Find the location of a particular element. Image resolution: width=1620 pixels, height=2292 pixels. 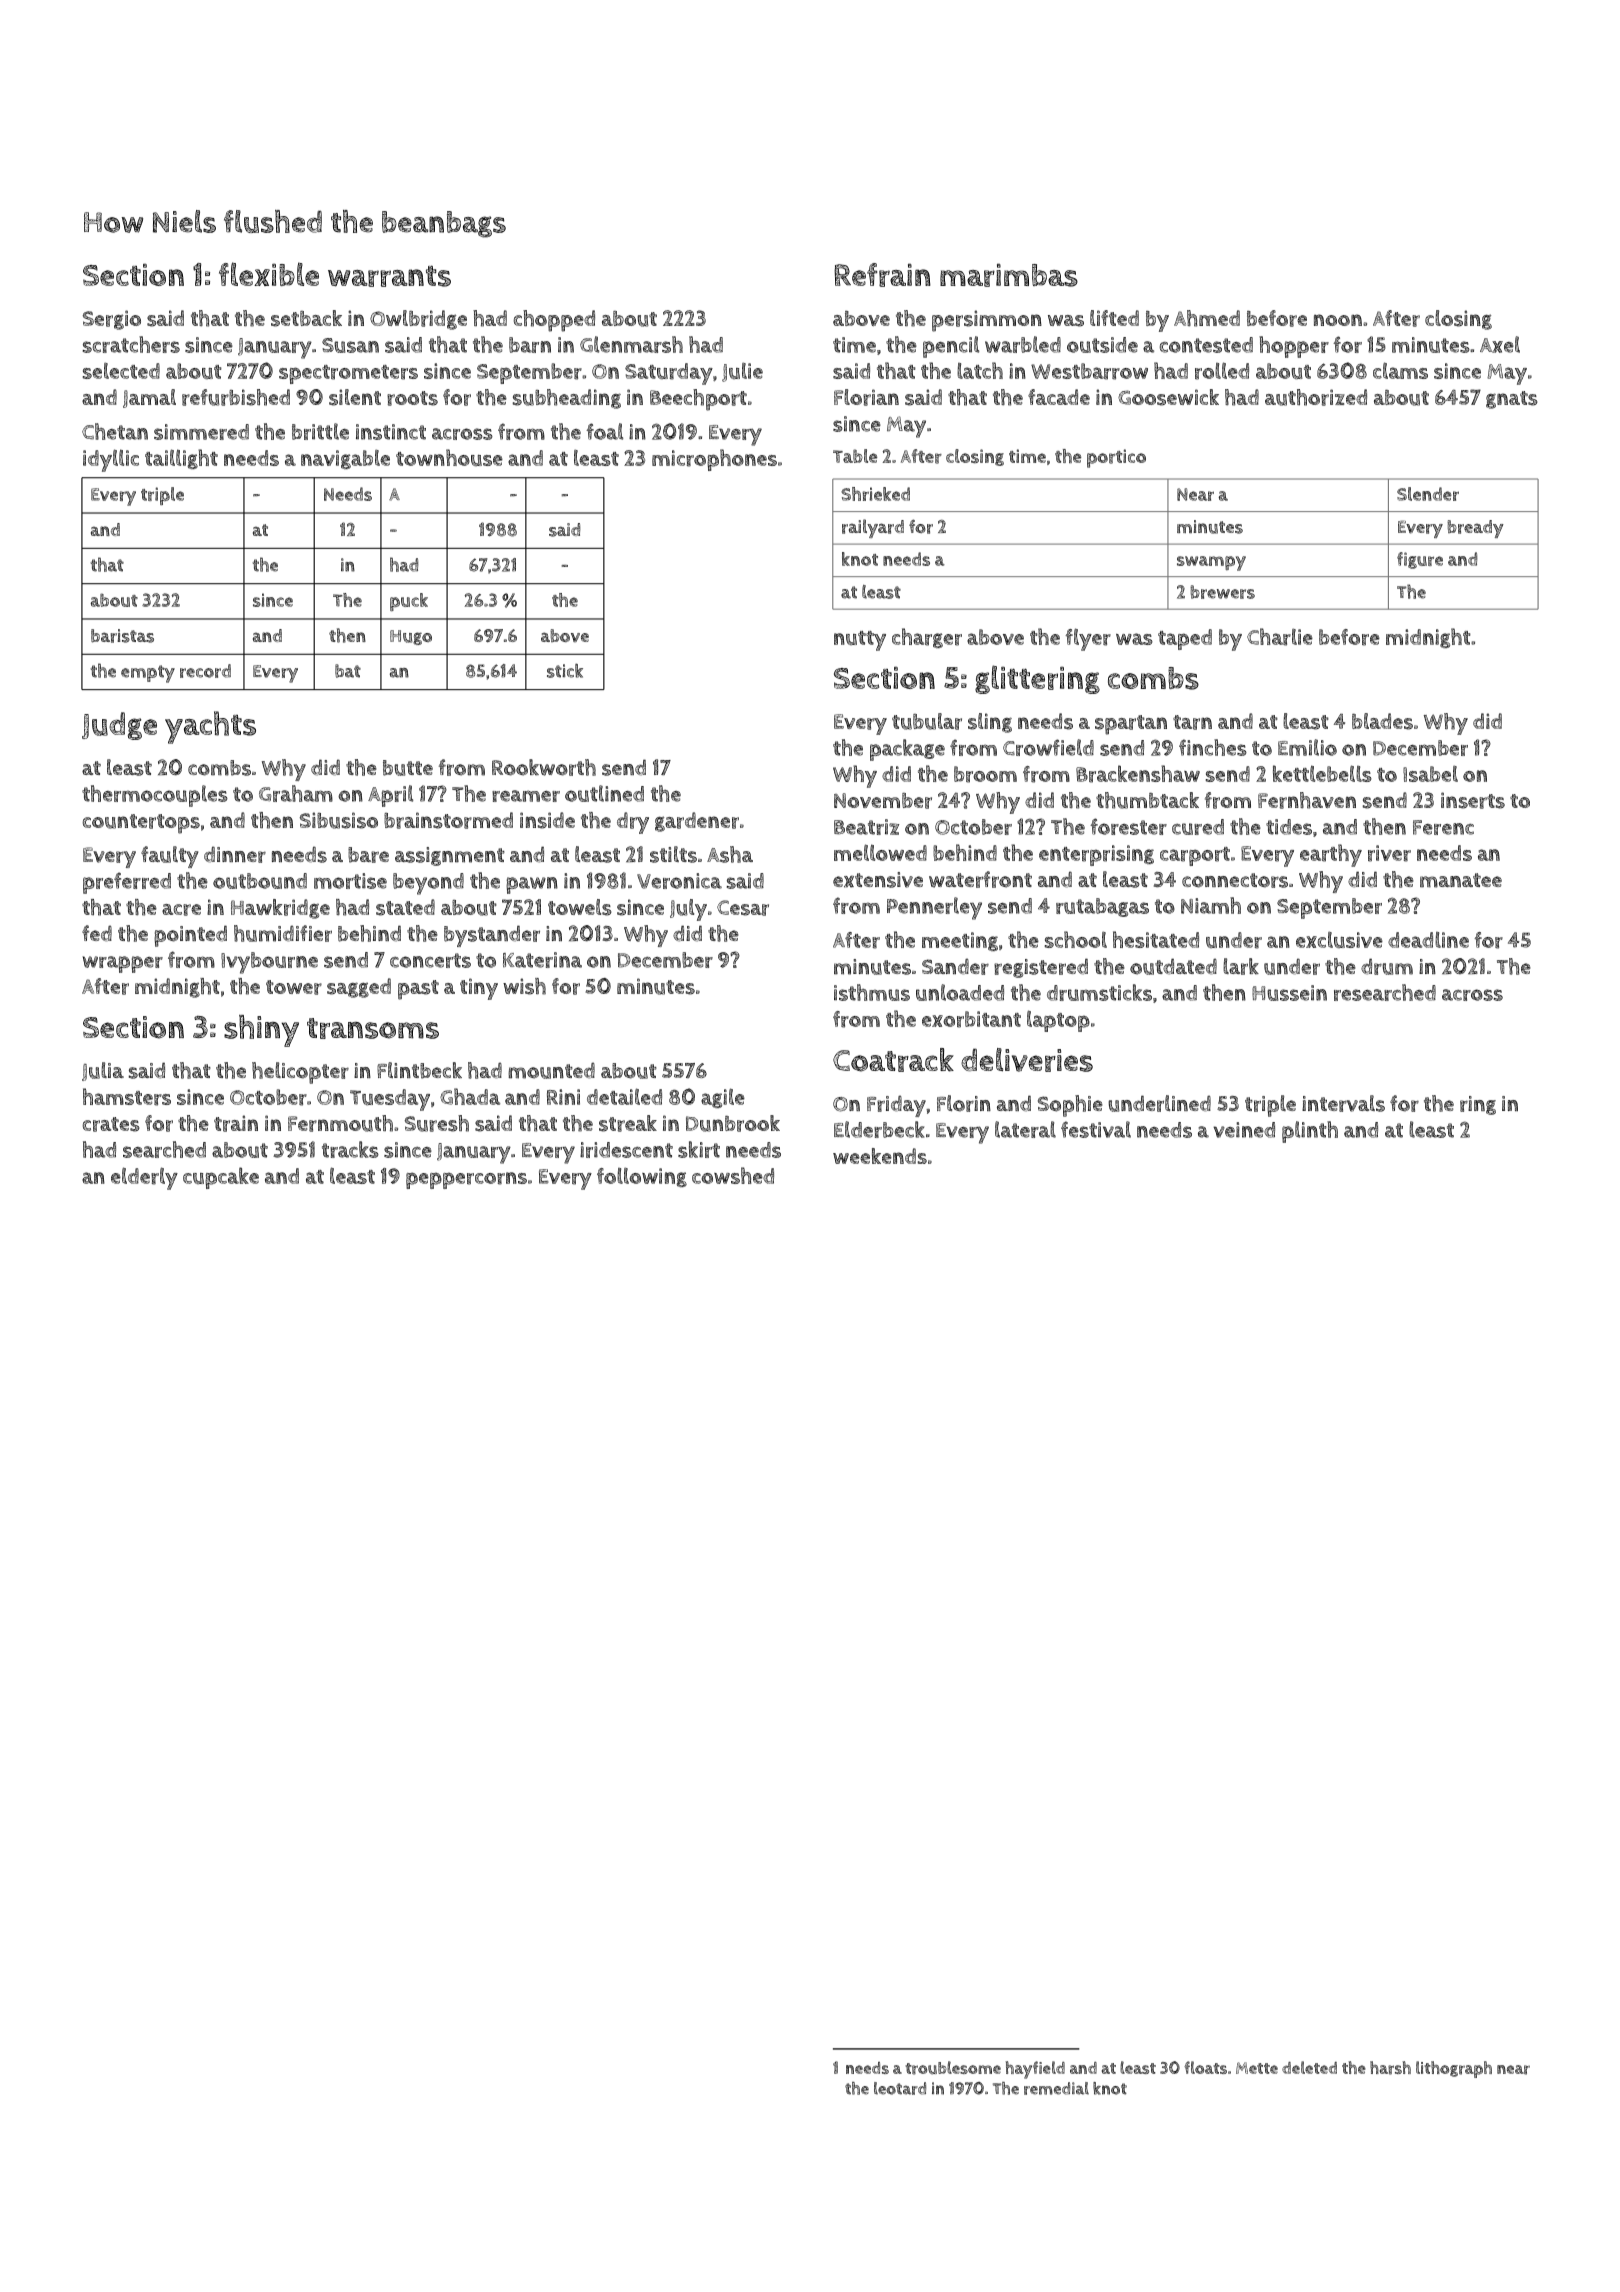

noon is located at coordinates (1338, 320).
